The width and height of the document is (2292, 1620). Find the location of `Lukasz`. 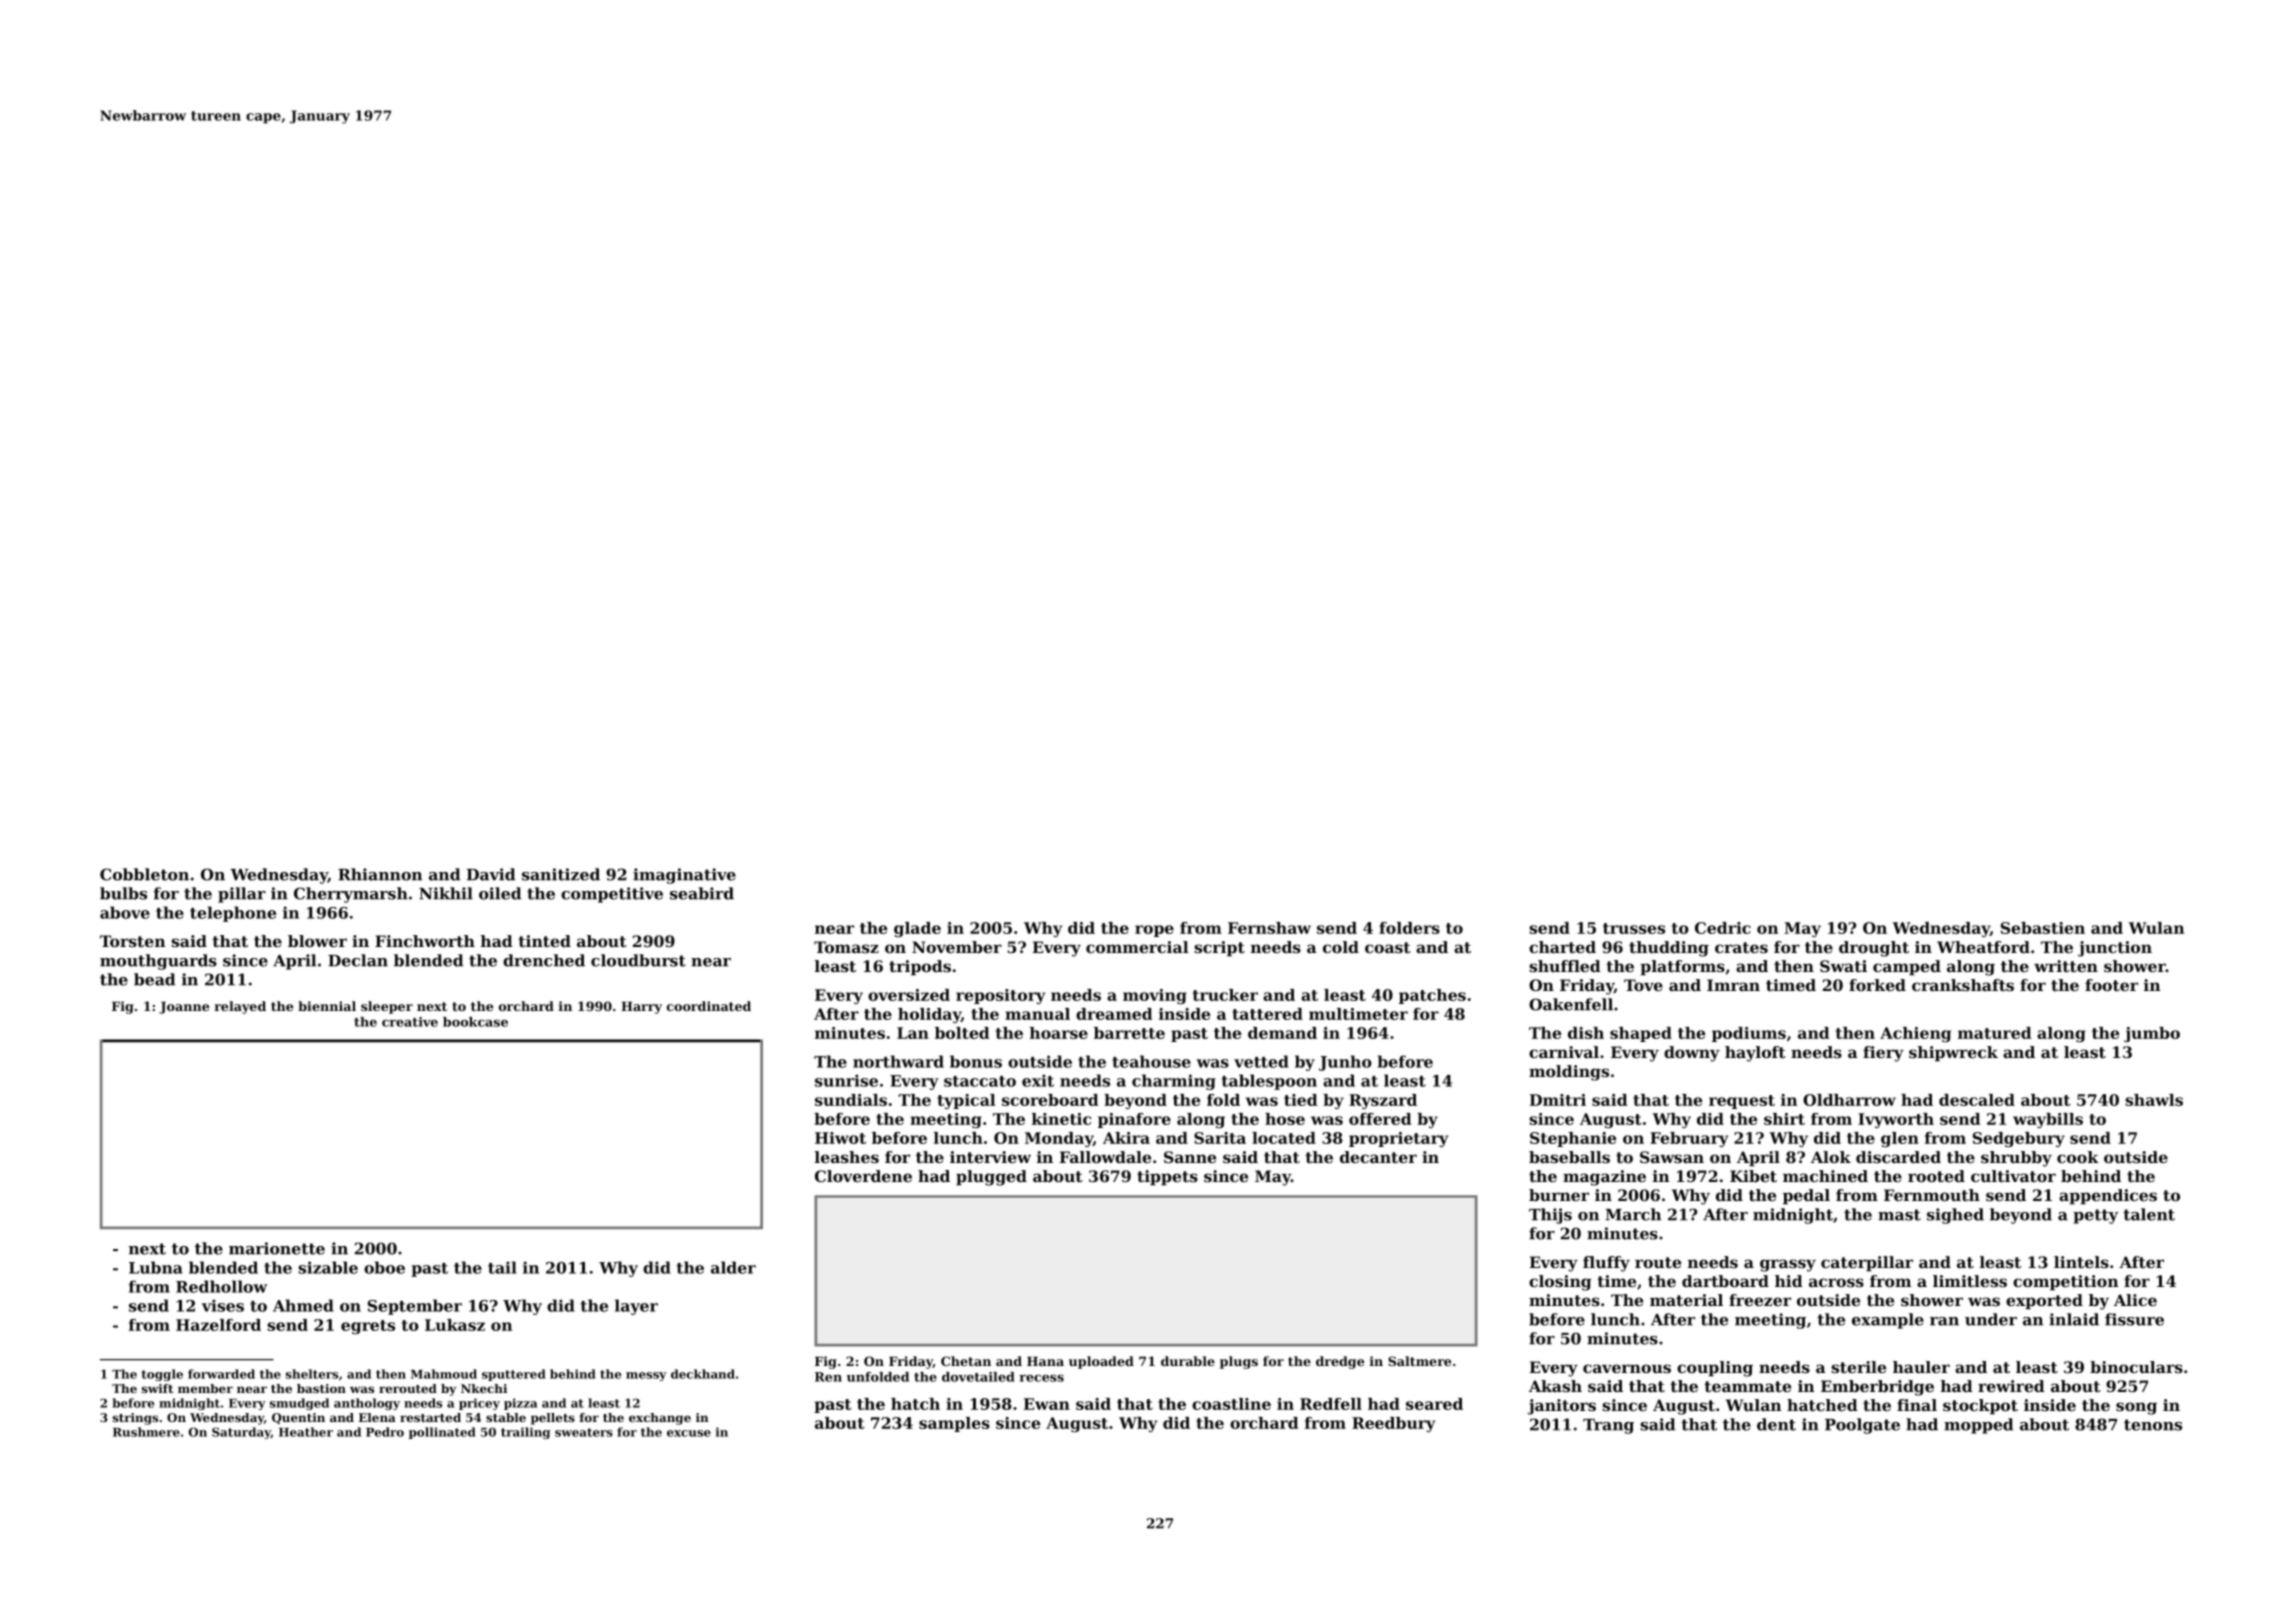

Lukasz is located at coordinates (455, 1325).
